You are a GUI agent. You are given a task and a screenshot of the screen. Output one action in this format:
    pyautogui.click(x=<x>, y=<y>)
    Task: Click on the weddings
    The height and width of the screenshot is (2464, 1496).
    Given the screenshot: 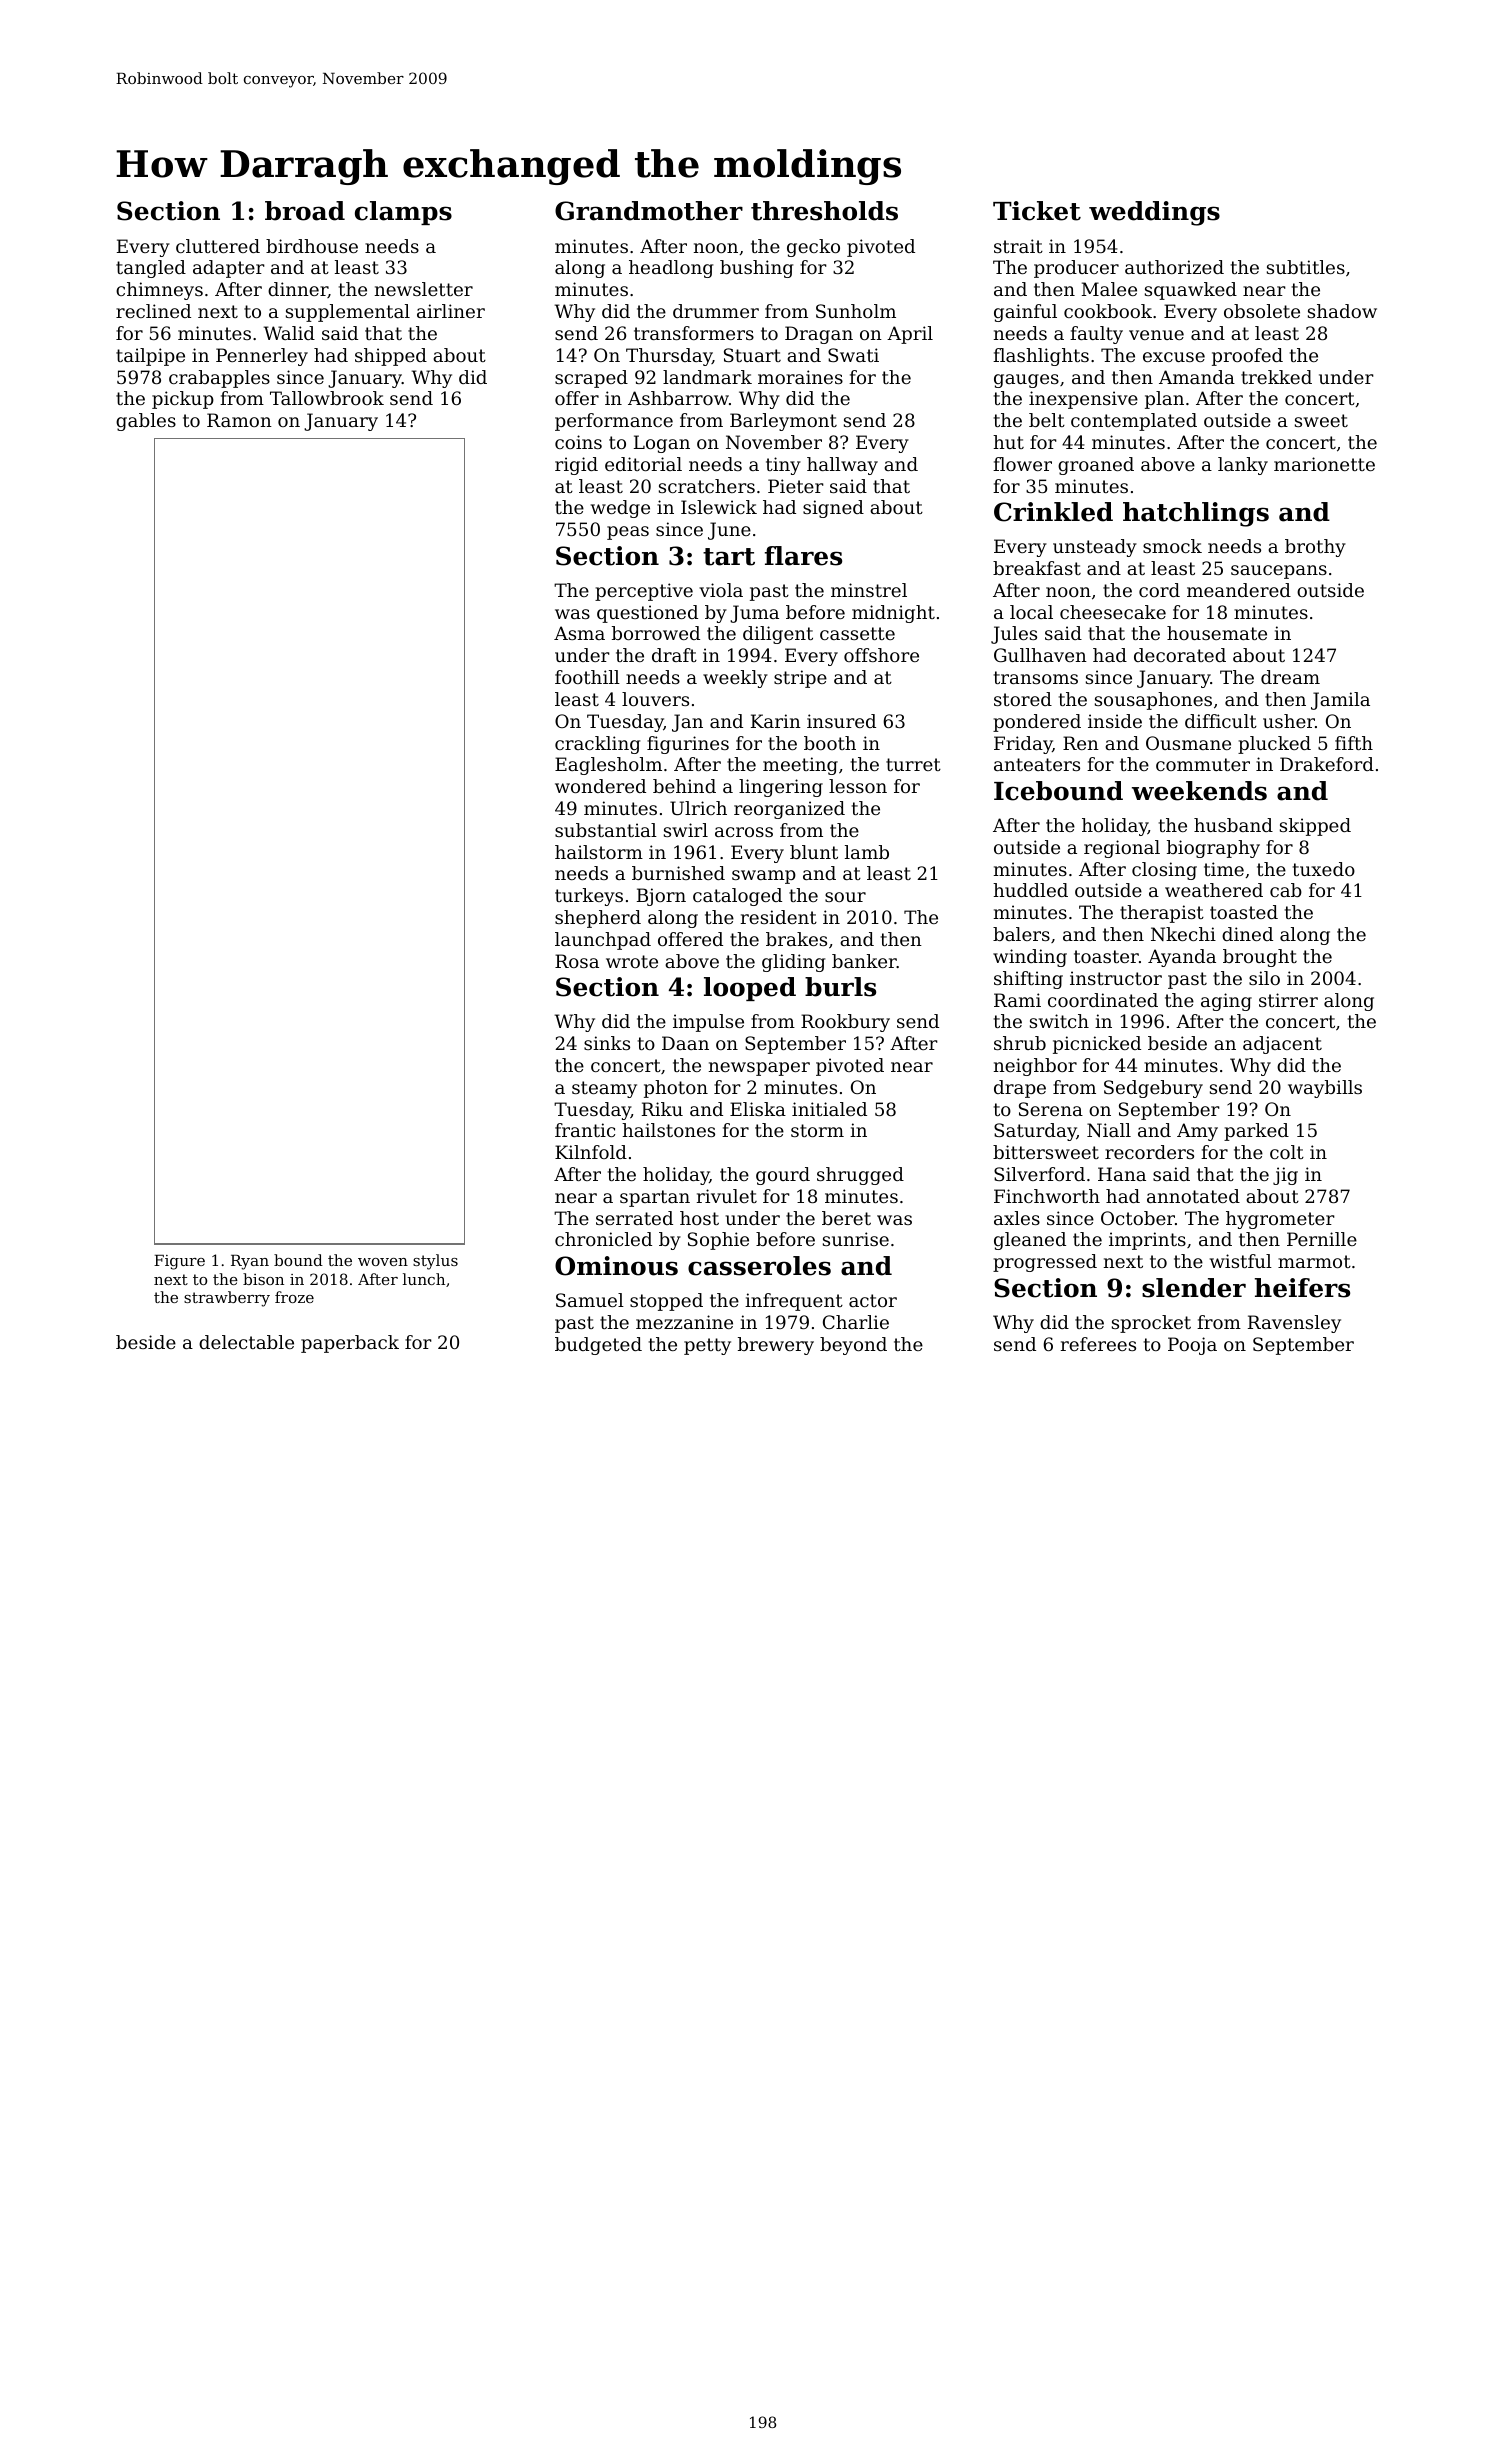 What is the action you would take?
    pyautogui.click(x=1154, y=213)
